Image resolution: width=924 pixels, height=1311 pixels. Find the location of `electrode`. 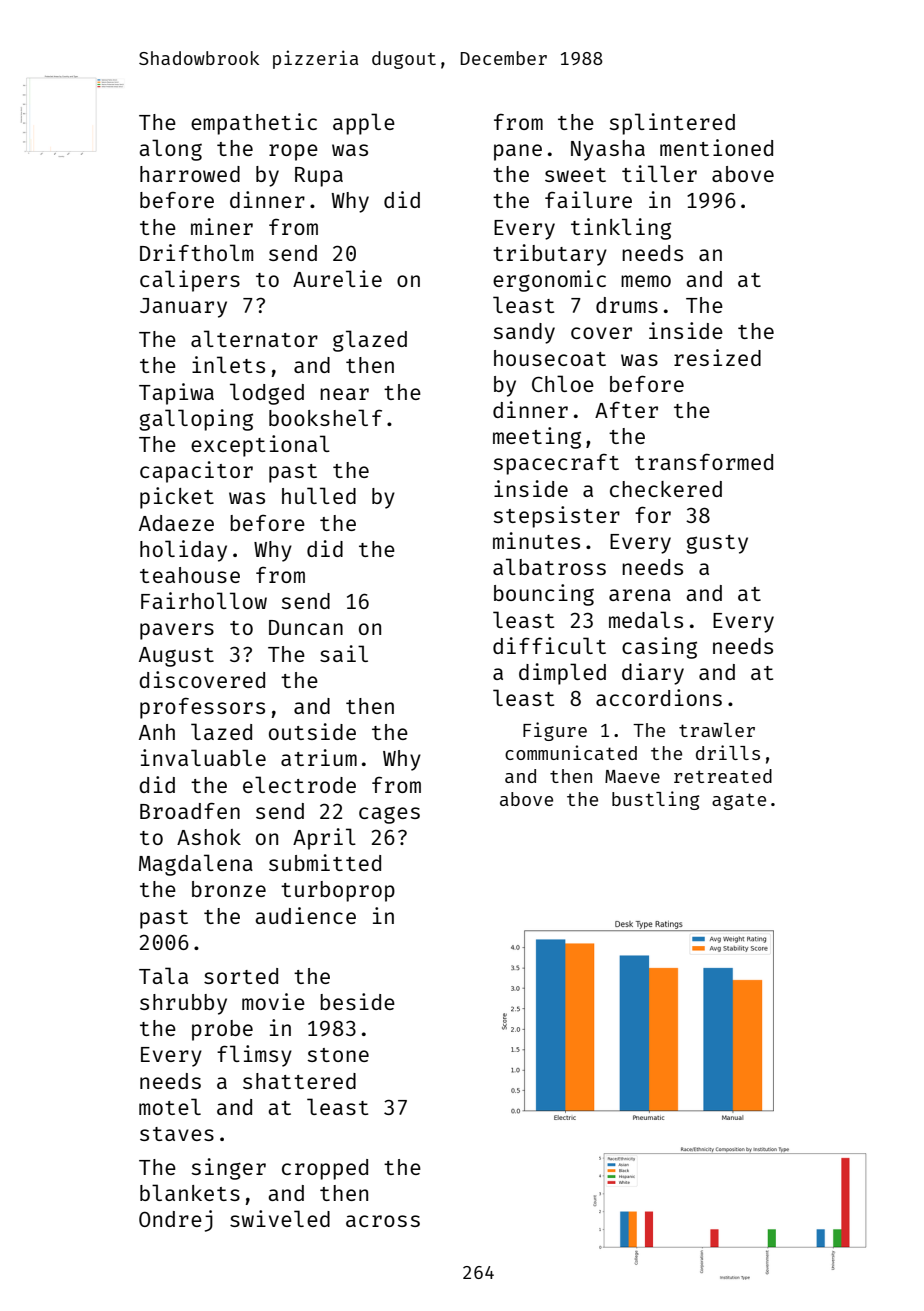

electrode is located at coordinates (299, 784).
